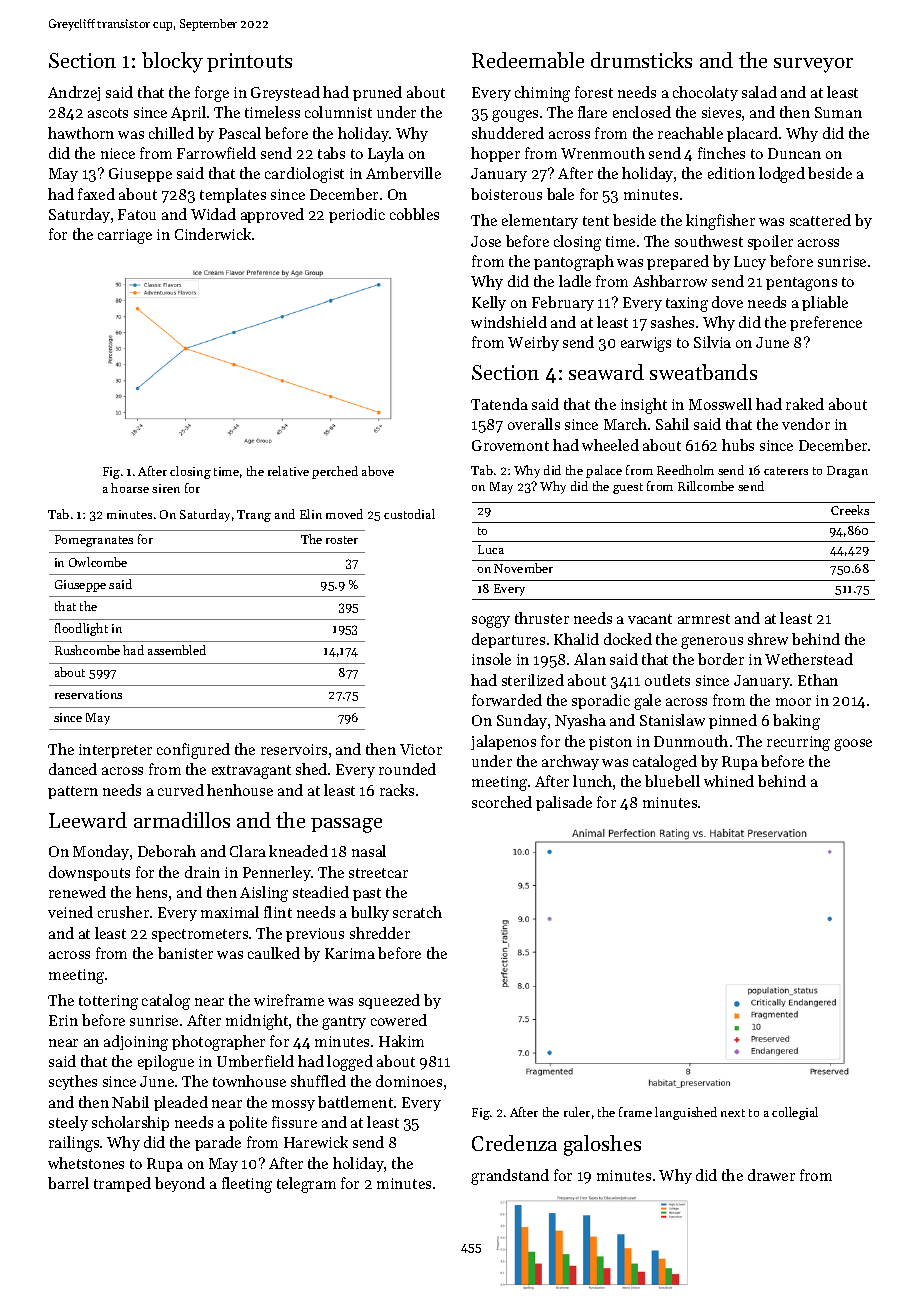 This screenshot has width=924, height=1308. I want to click on Credenza, so click(514, 1143).
